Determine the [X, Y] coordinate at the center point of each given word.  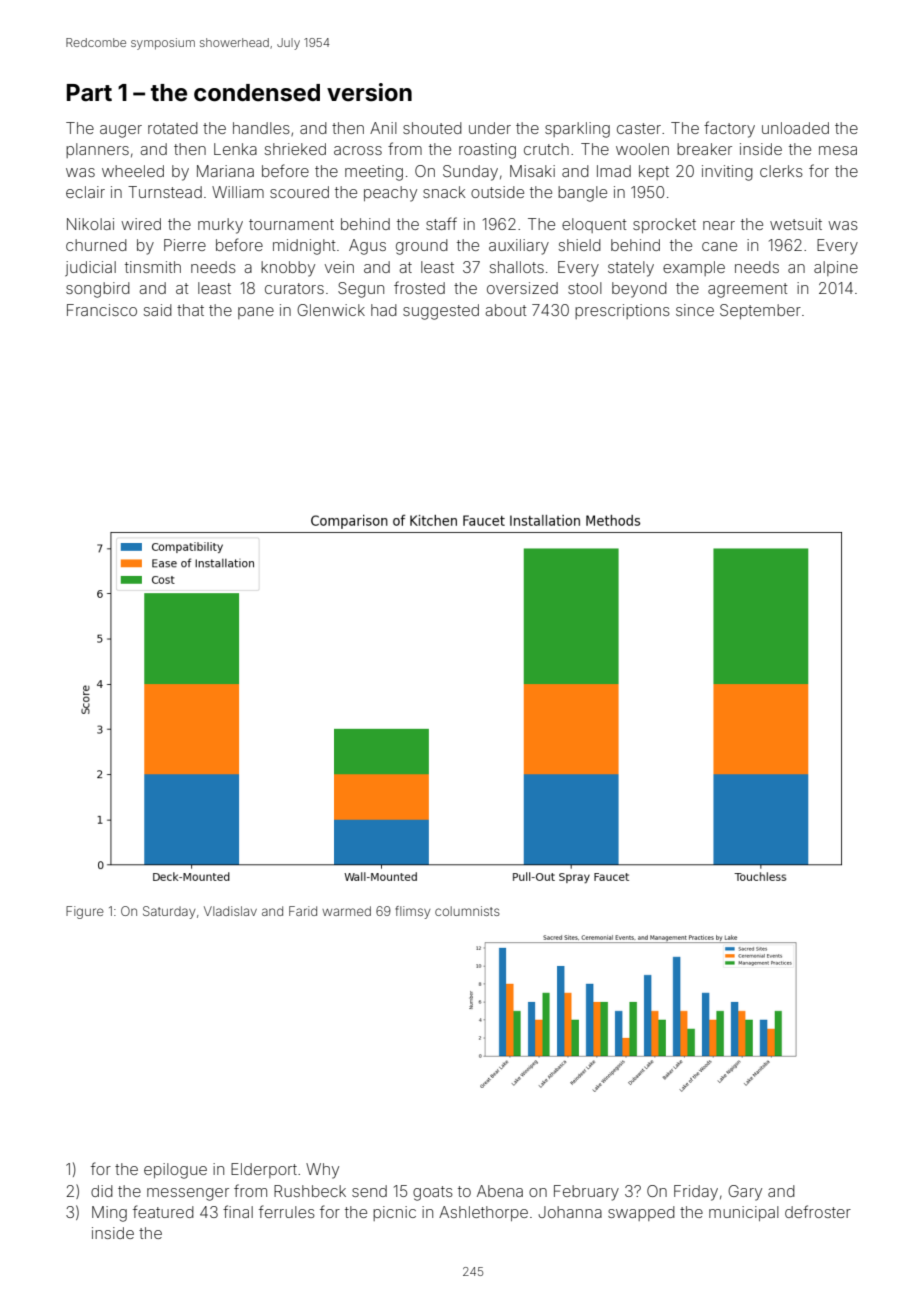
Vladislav [230, 911]
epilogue [175, 1171]
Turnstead [165, 192]
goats [433, 1193]
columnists [467, 911]
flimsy [412, 912]
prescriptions [622, 311]
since [695, 310]
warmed [346, 911]
